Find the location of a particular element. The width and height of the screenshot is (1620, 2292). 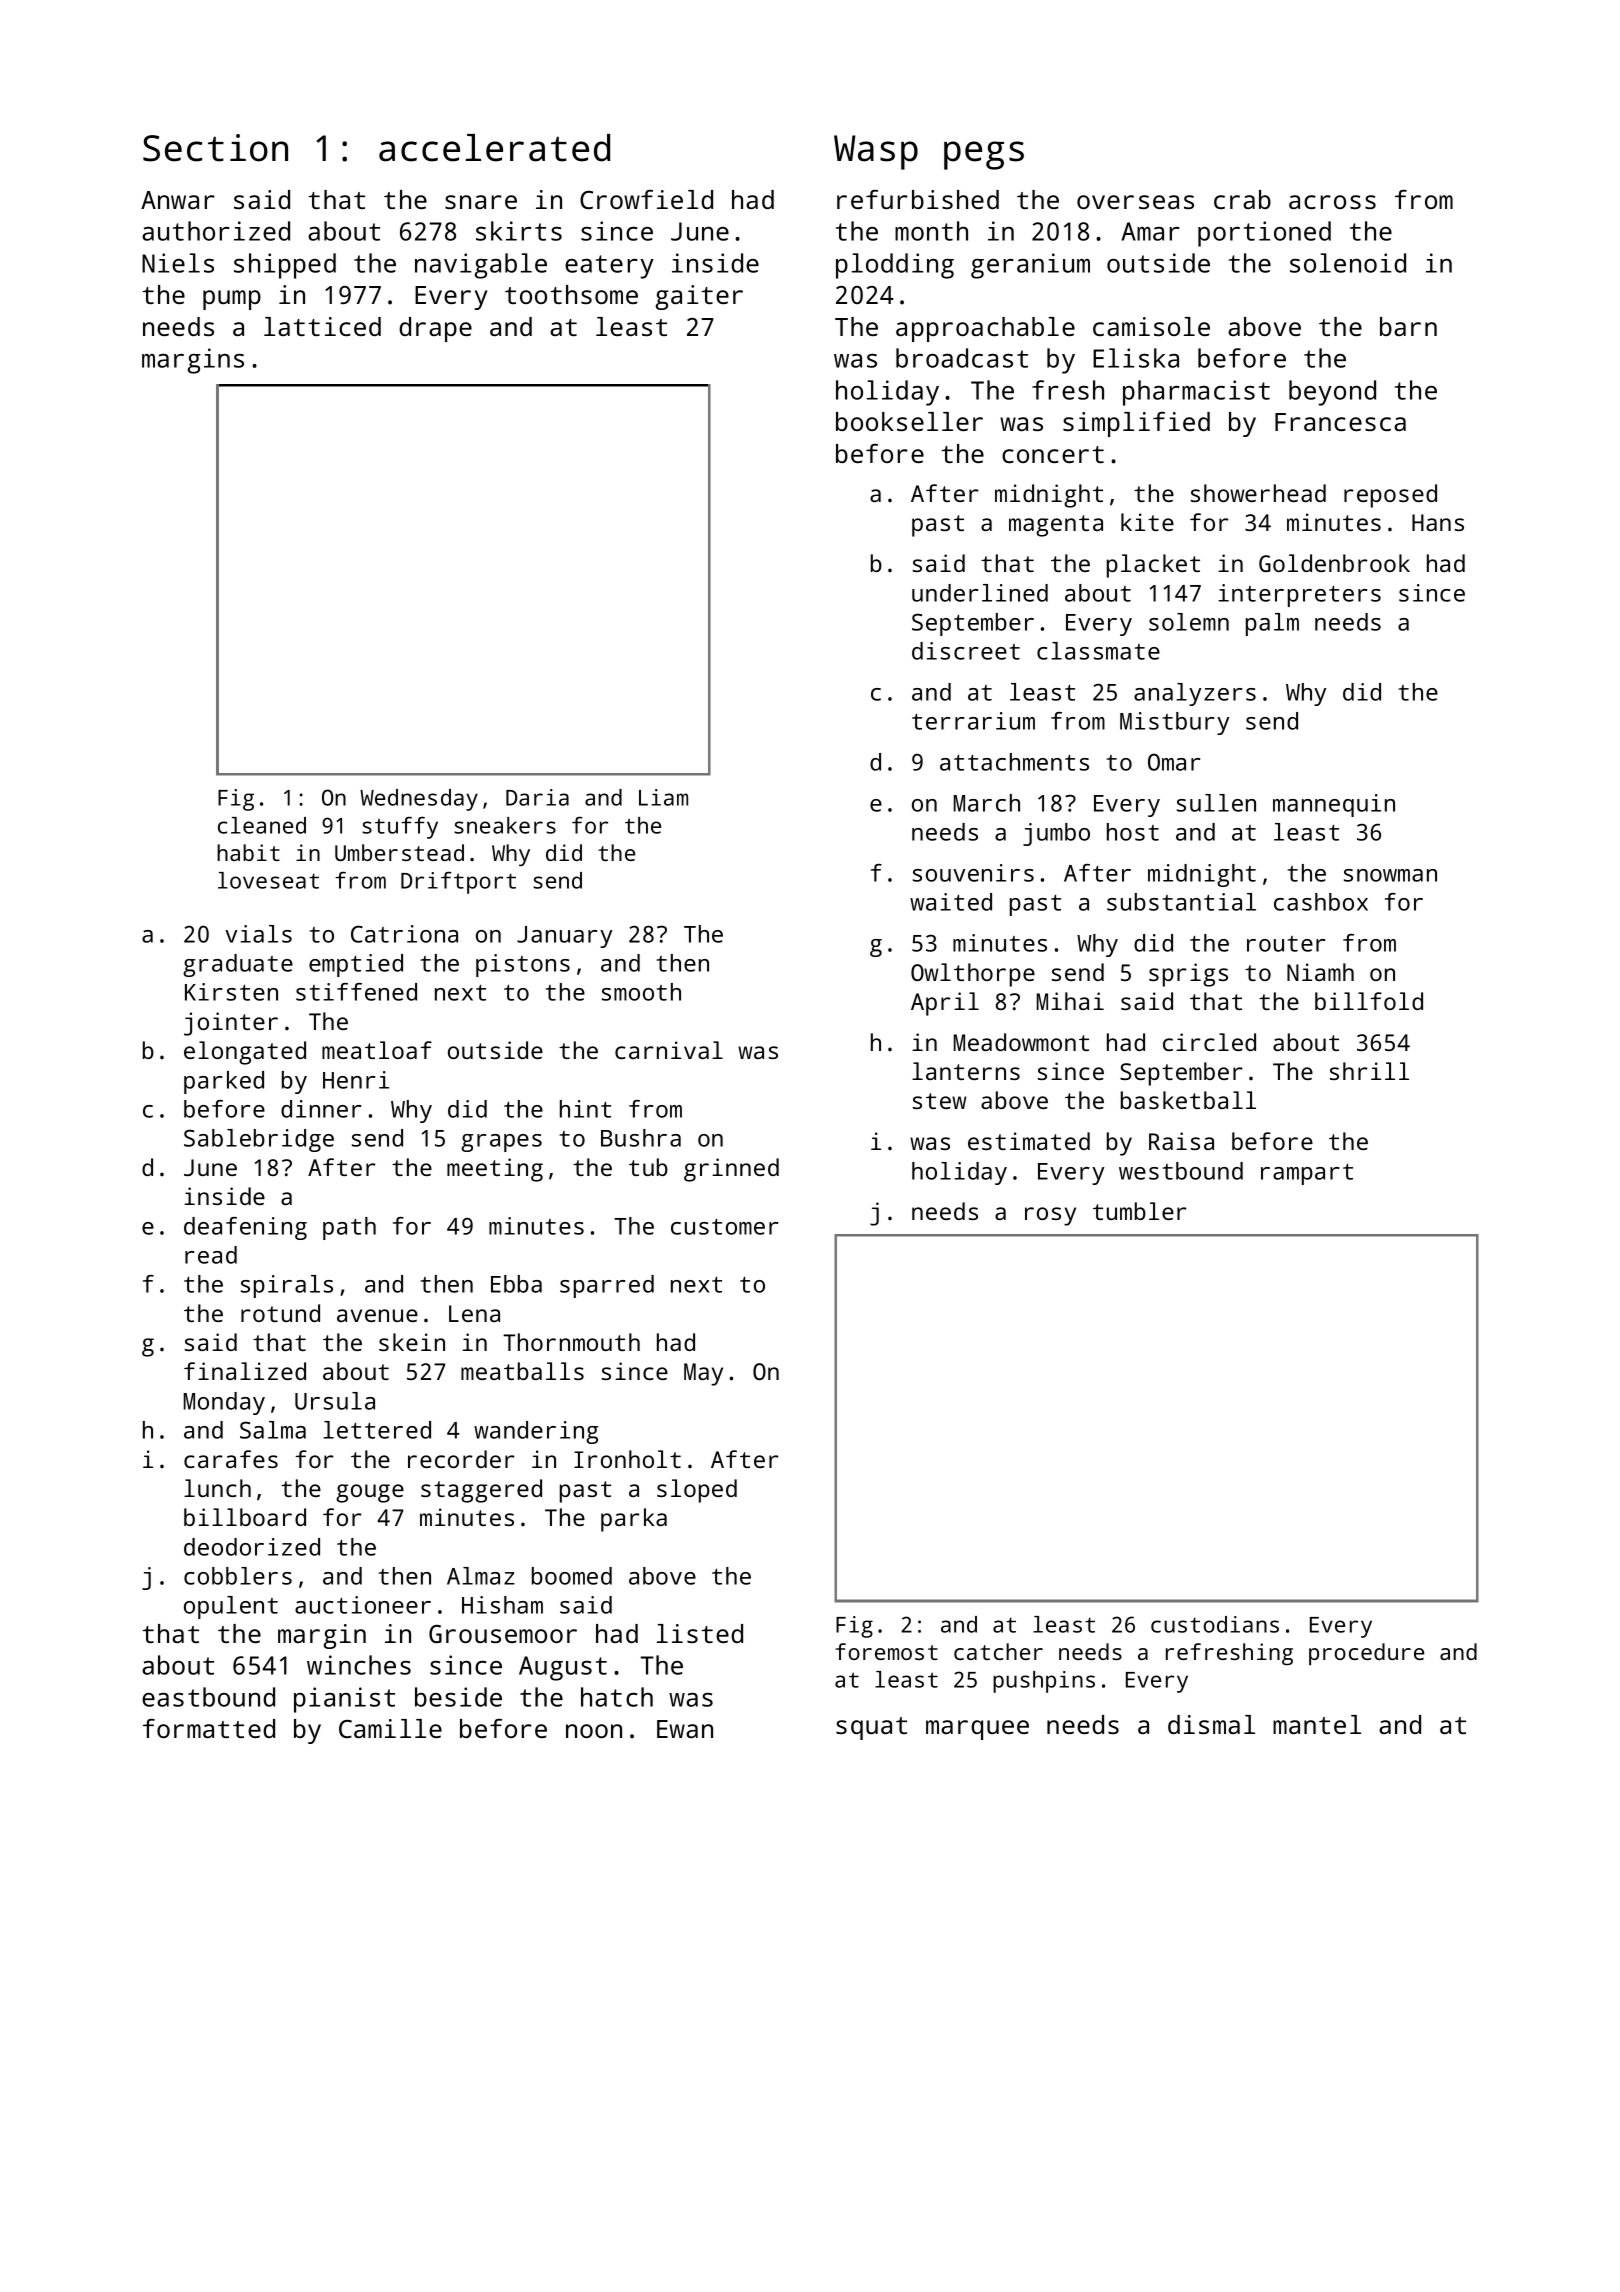

Raisa is located at coordinates (1181, 1141).
